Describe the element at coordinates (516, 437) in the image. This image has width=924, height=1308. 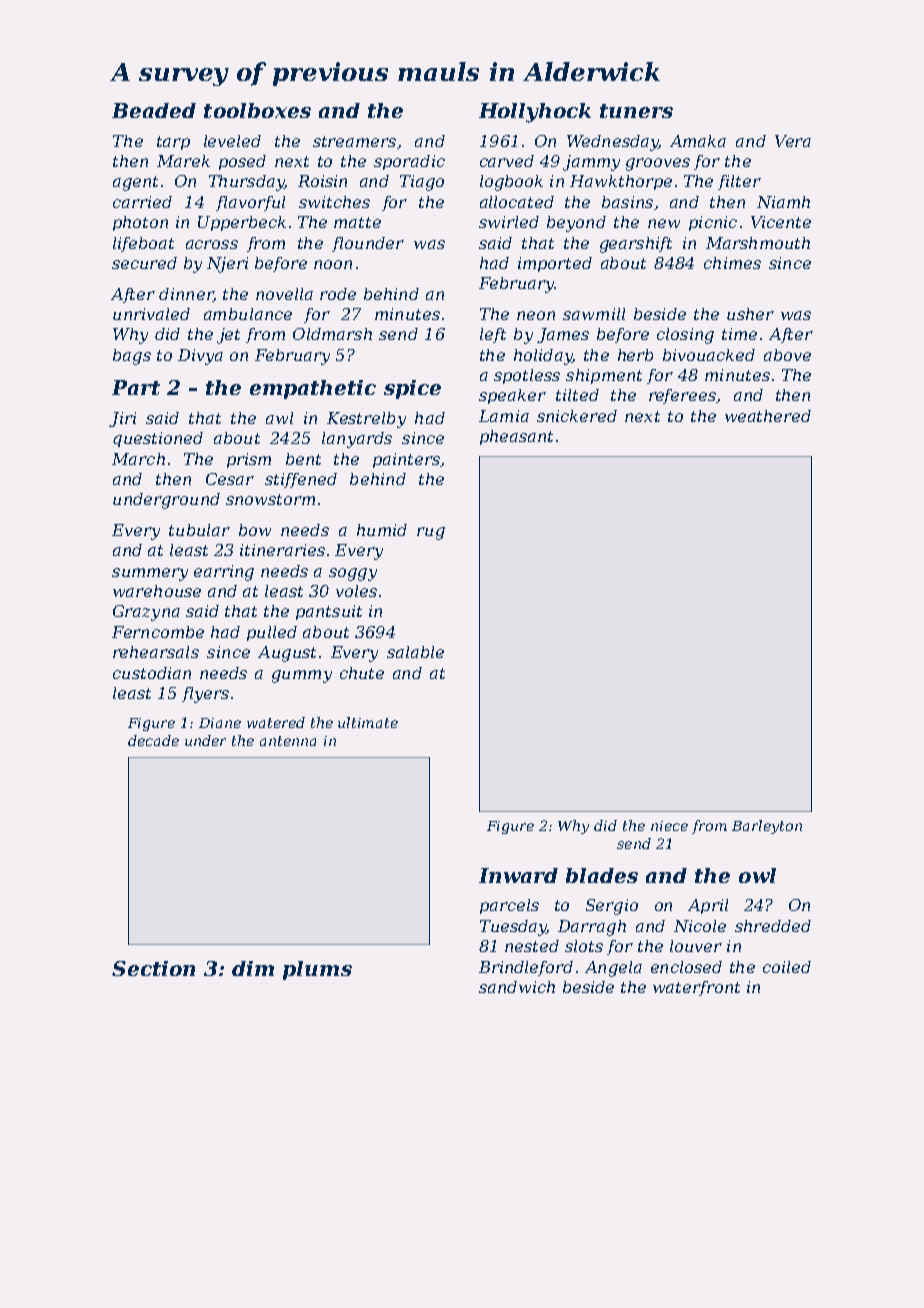
I see `pheasant` at that location.
